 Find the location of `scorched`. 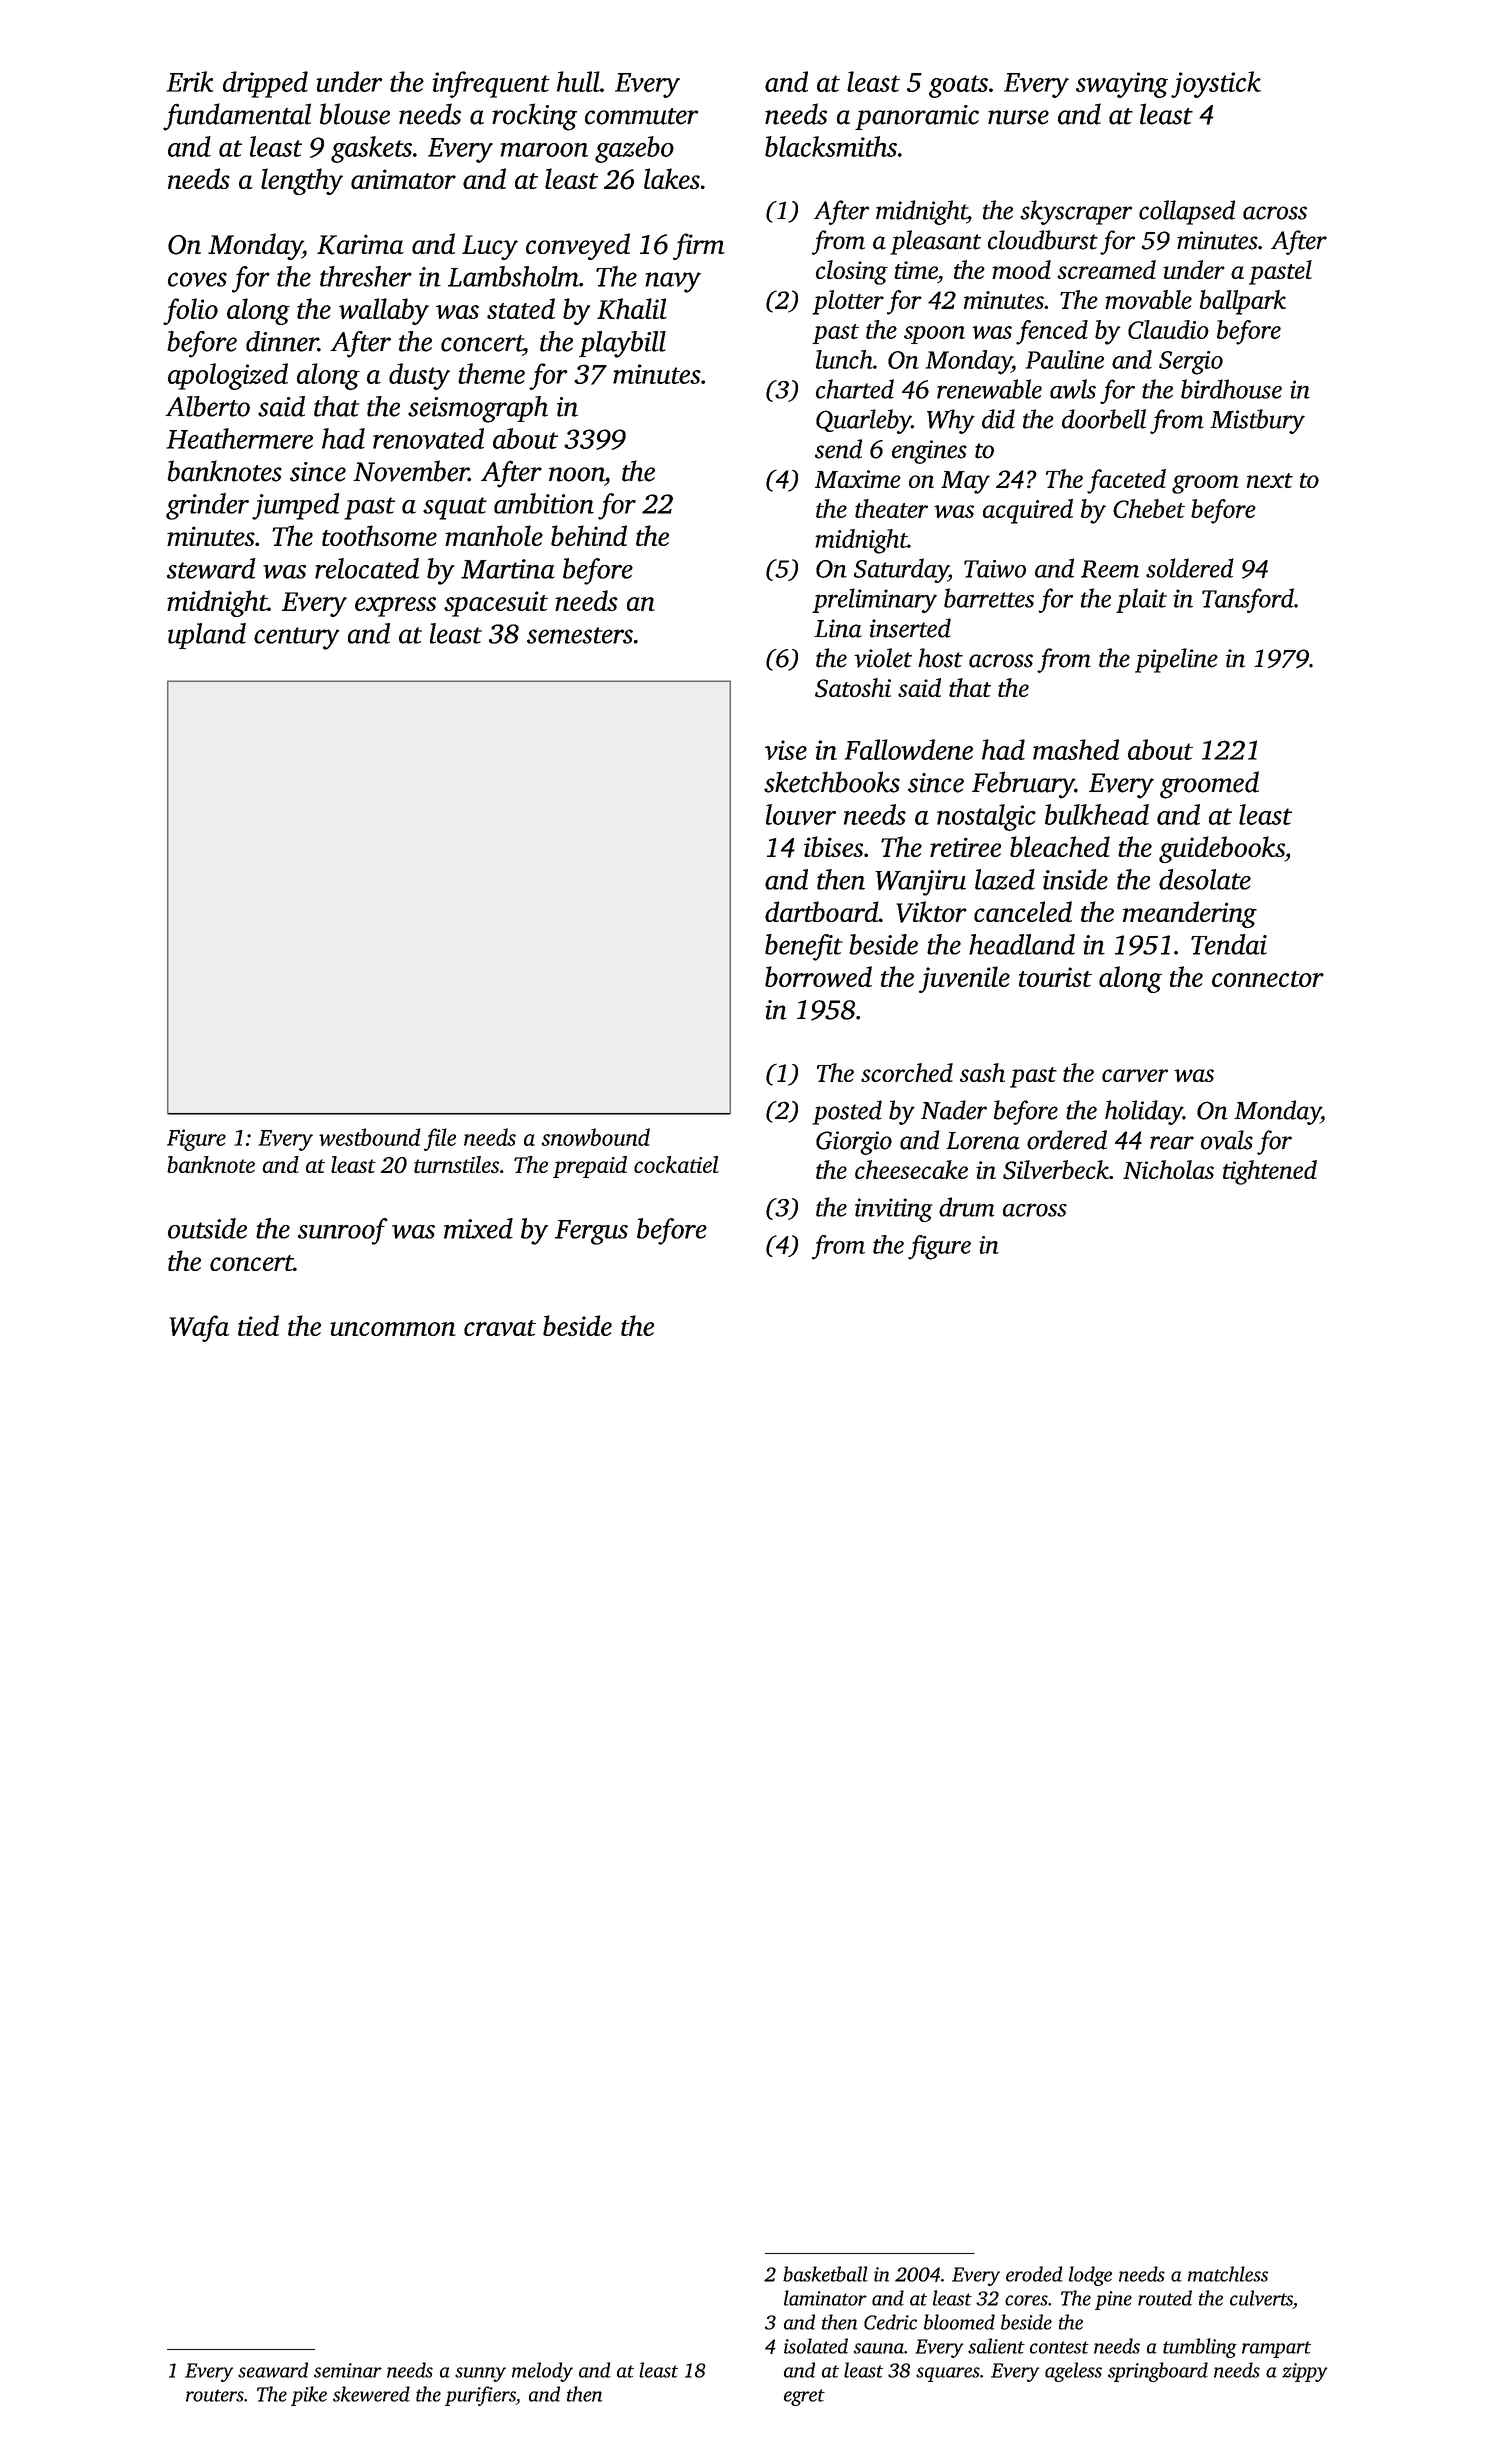

scorched is located at coordinates (907, 1072).
